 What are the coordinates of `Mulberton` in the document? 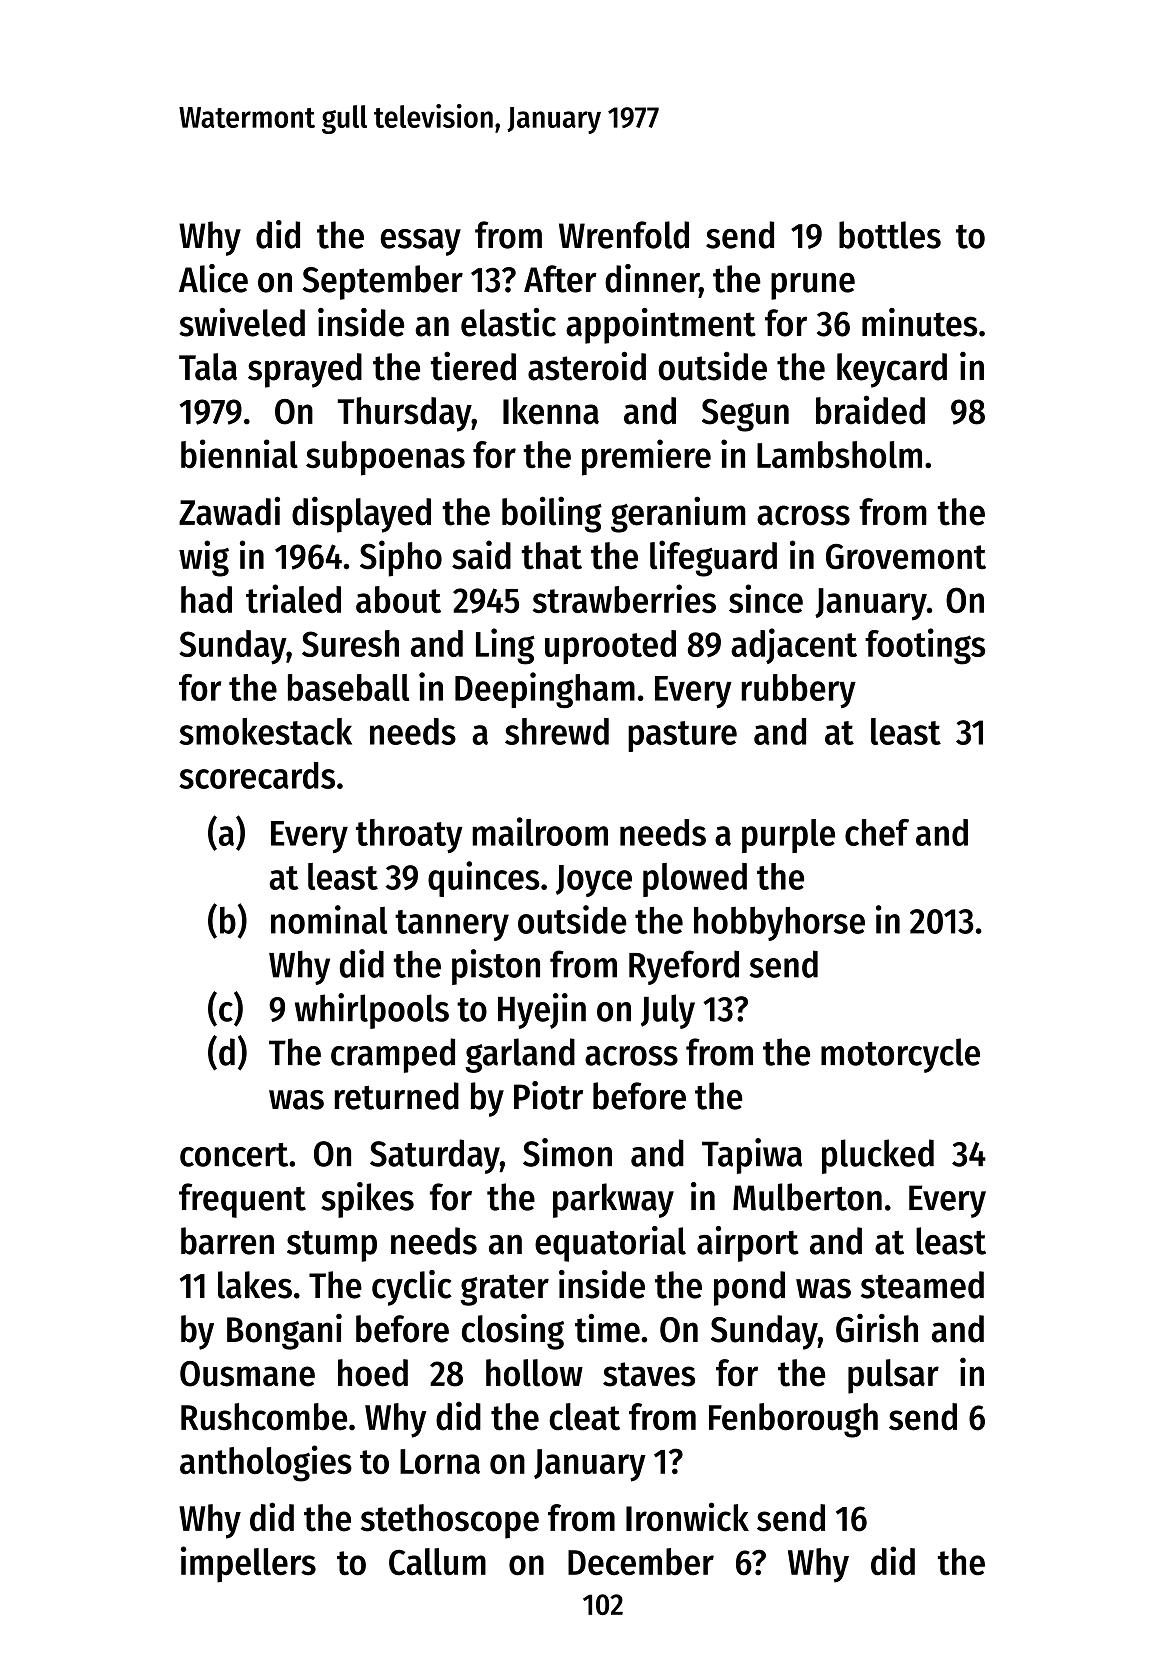 It's located at (807, 1197).
